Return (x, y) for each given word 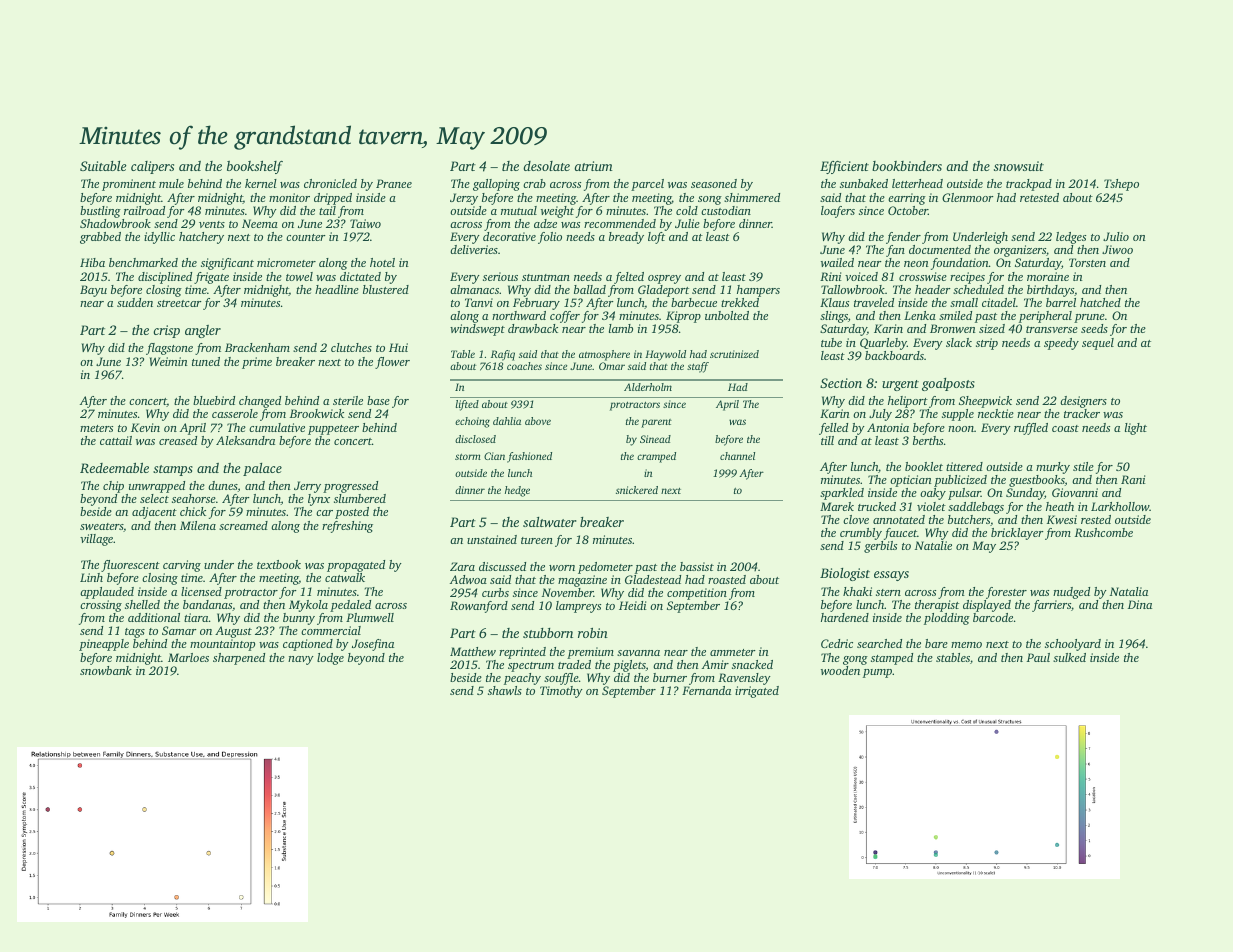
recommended (620, 223)
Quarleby (883, 344)
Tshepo (1121, 185)
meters (96, 428)
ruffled (1031, 429)
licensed (201, 591)
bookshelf (255, 167)
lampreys (578, 607)
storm (468, 457)
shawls (505, 690)
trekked (740, 302)
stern (888, 592)
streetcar (179, 303)
